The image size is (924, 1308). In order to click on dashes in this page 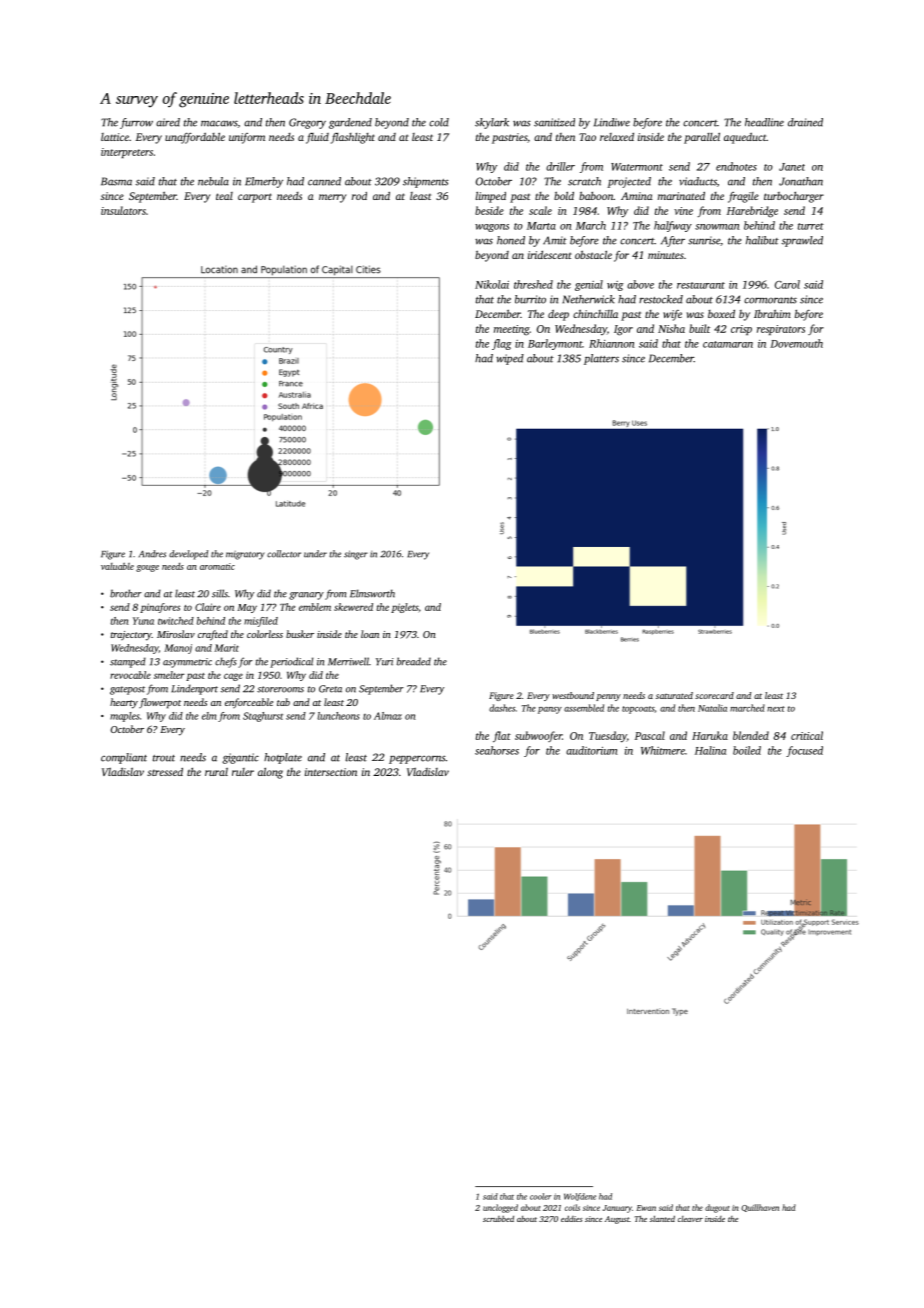, I will do `click(502, 708)`.
